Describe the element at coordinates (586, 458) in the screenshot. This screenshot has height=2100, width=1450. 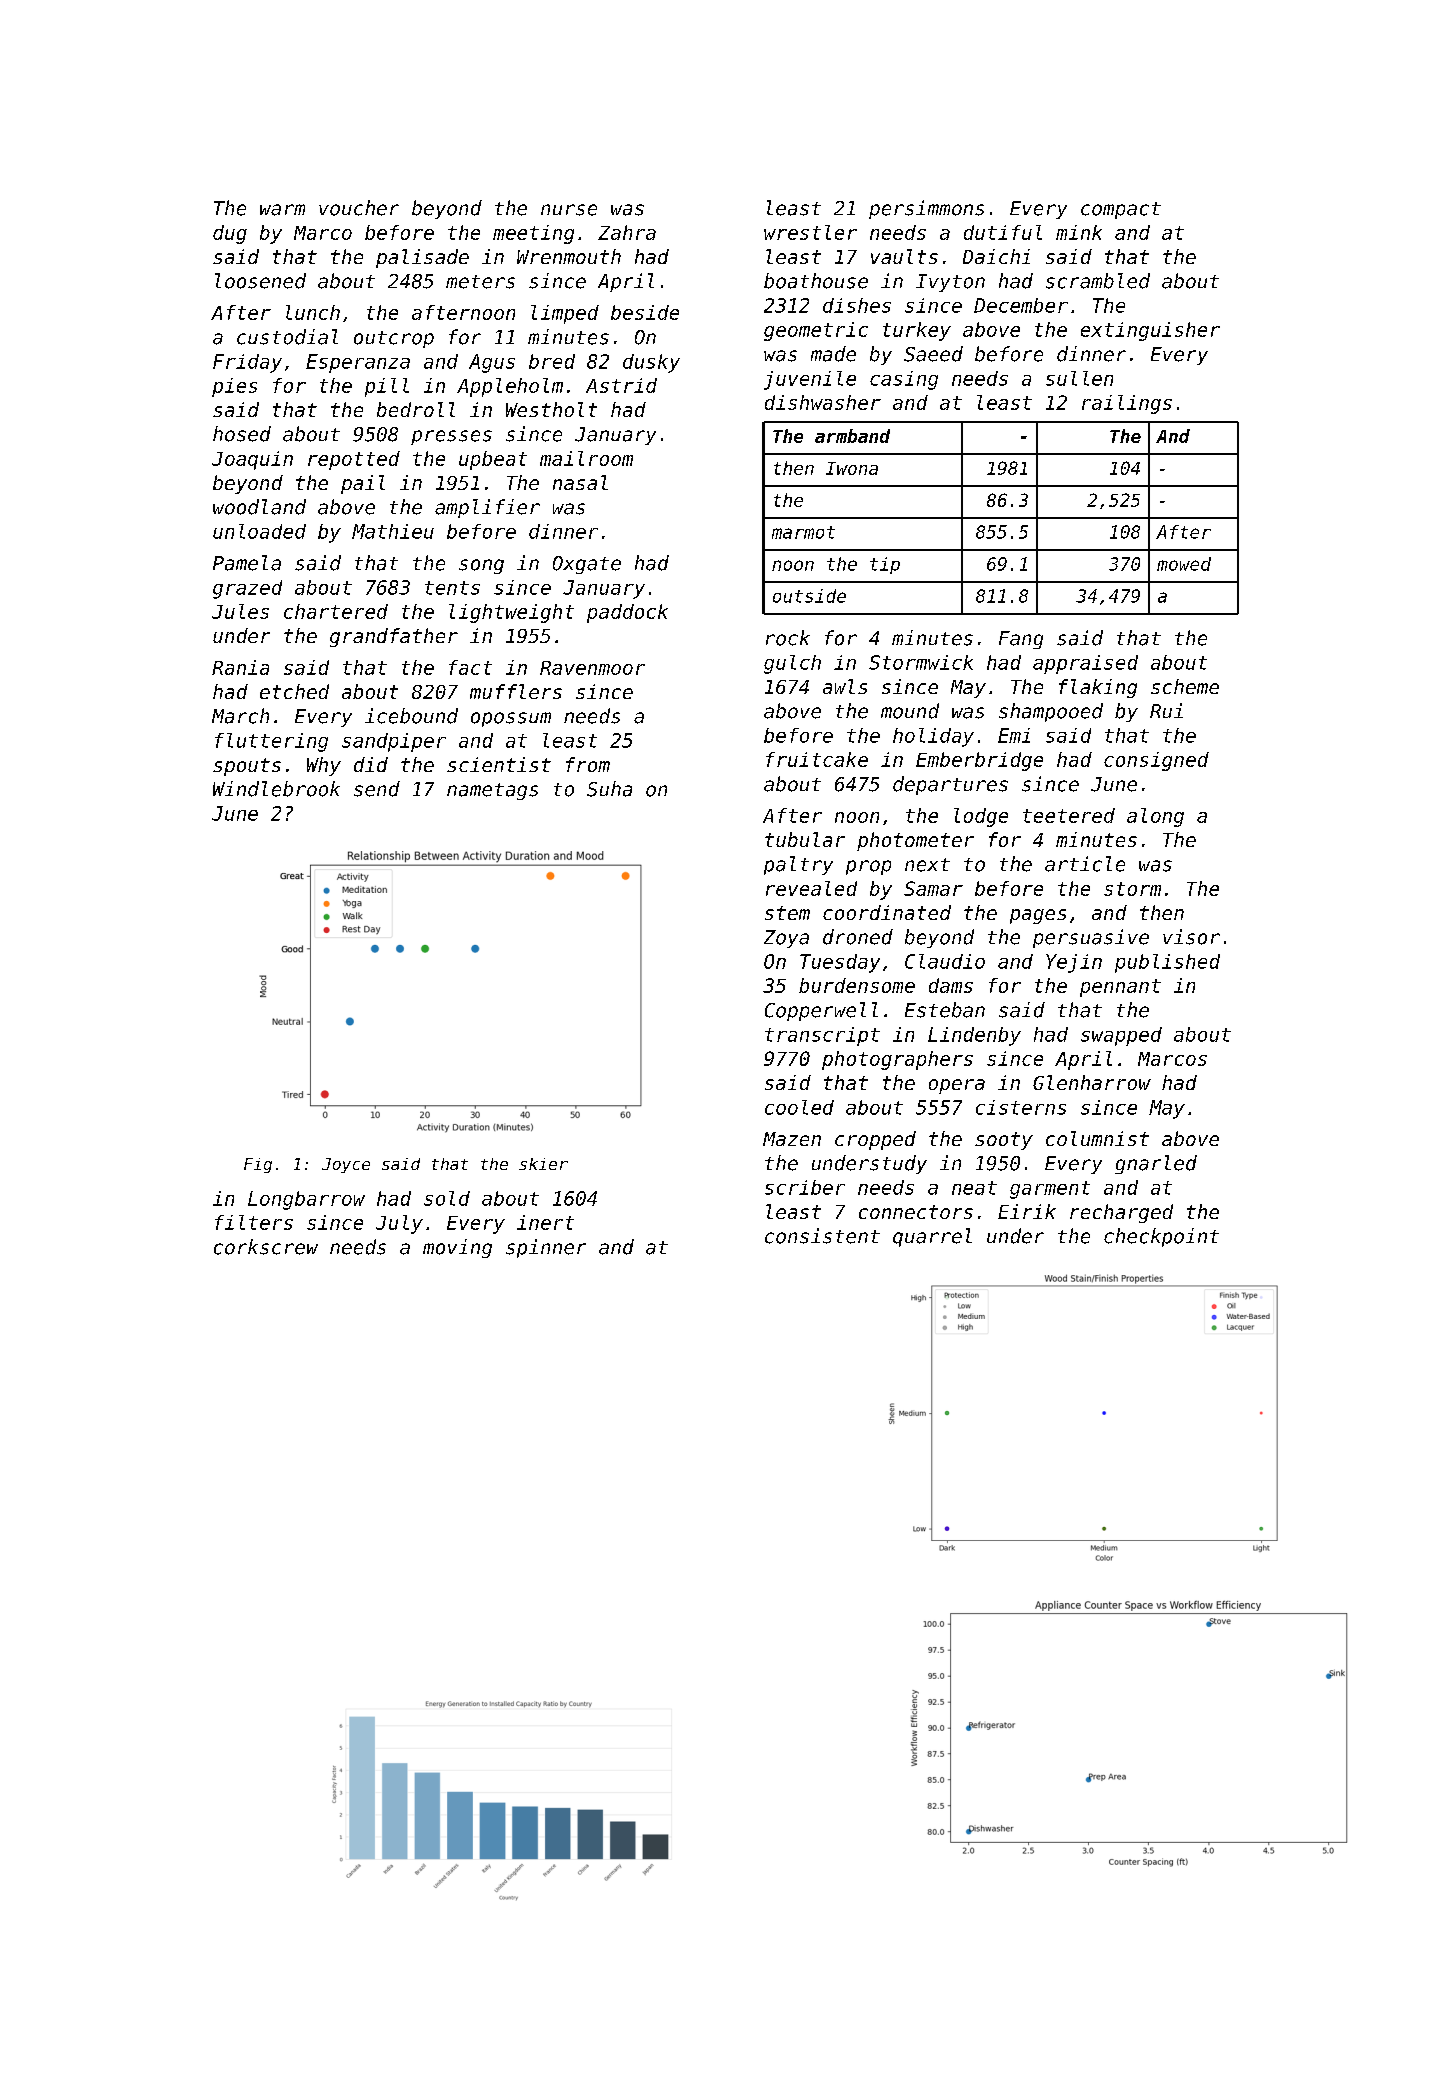
I see `mailroom` at that location.
